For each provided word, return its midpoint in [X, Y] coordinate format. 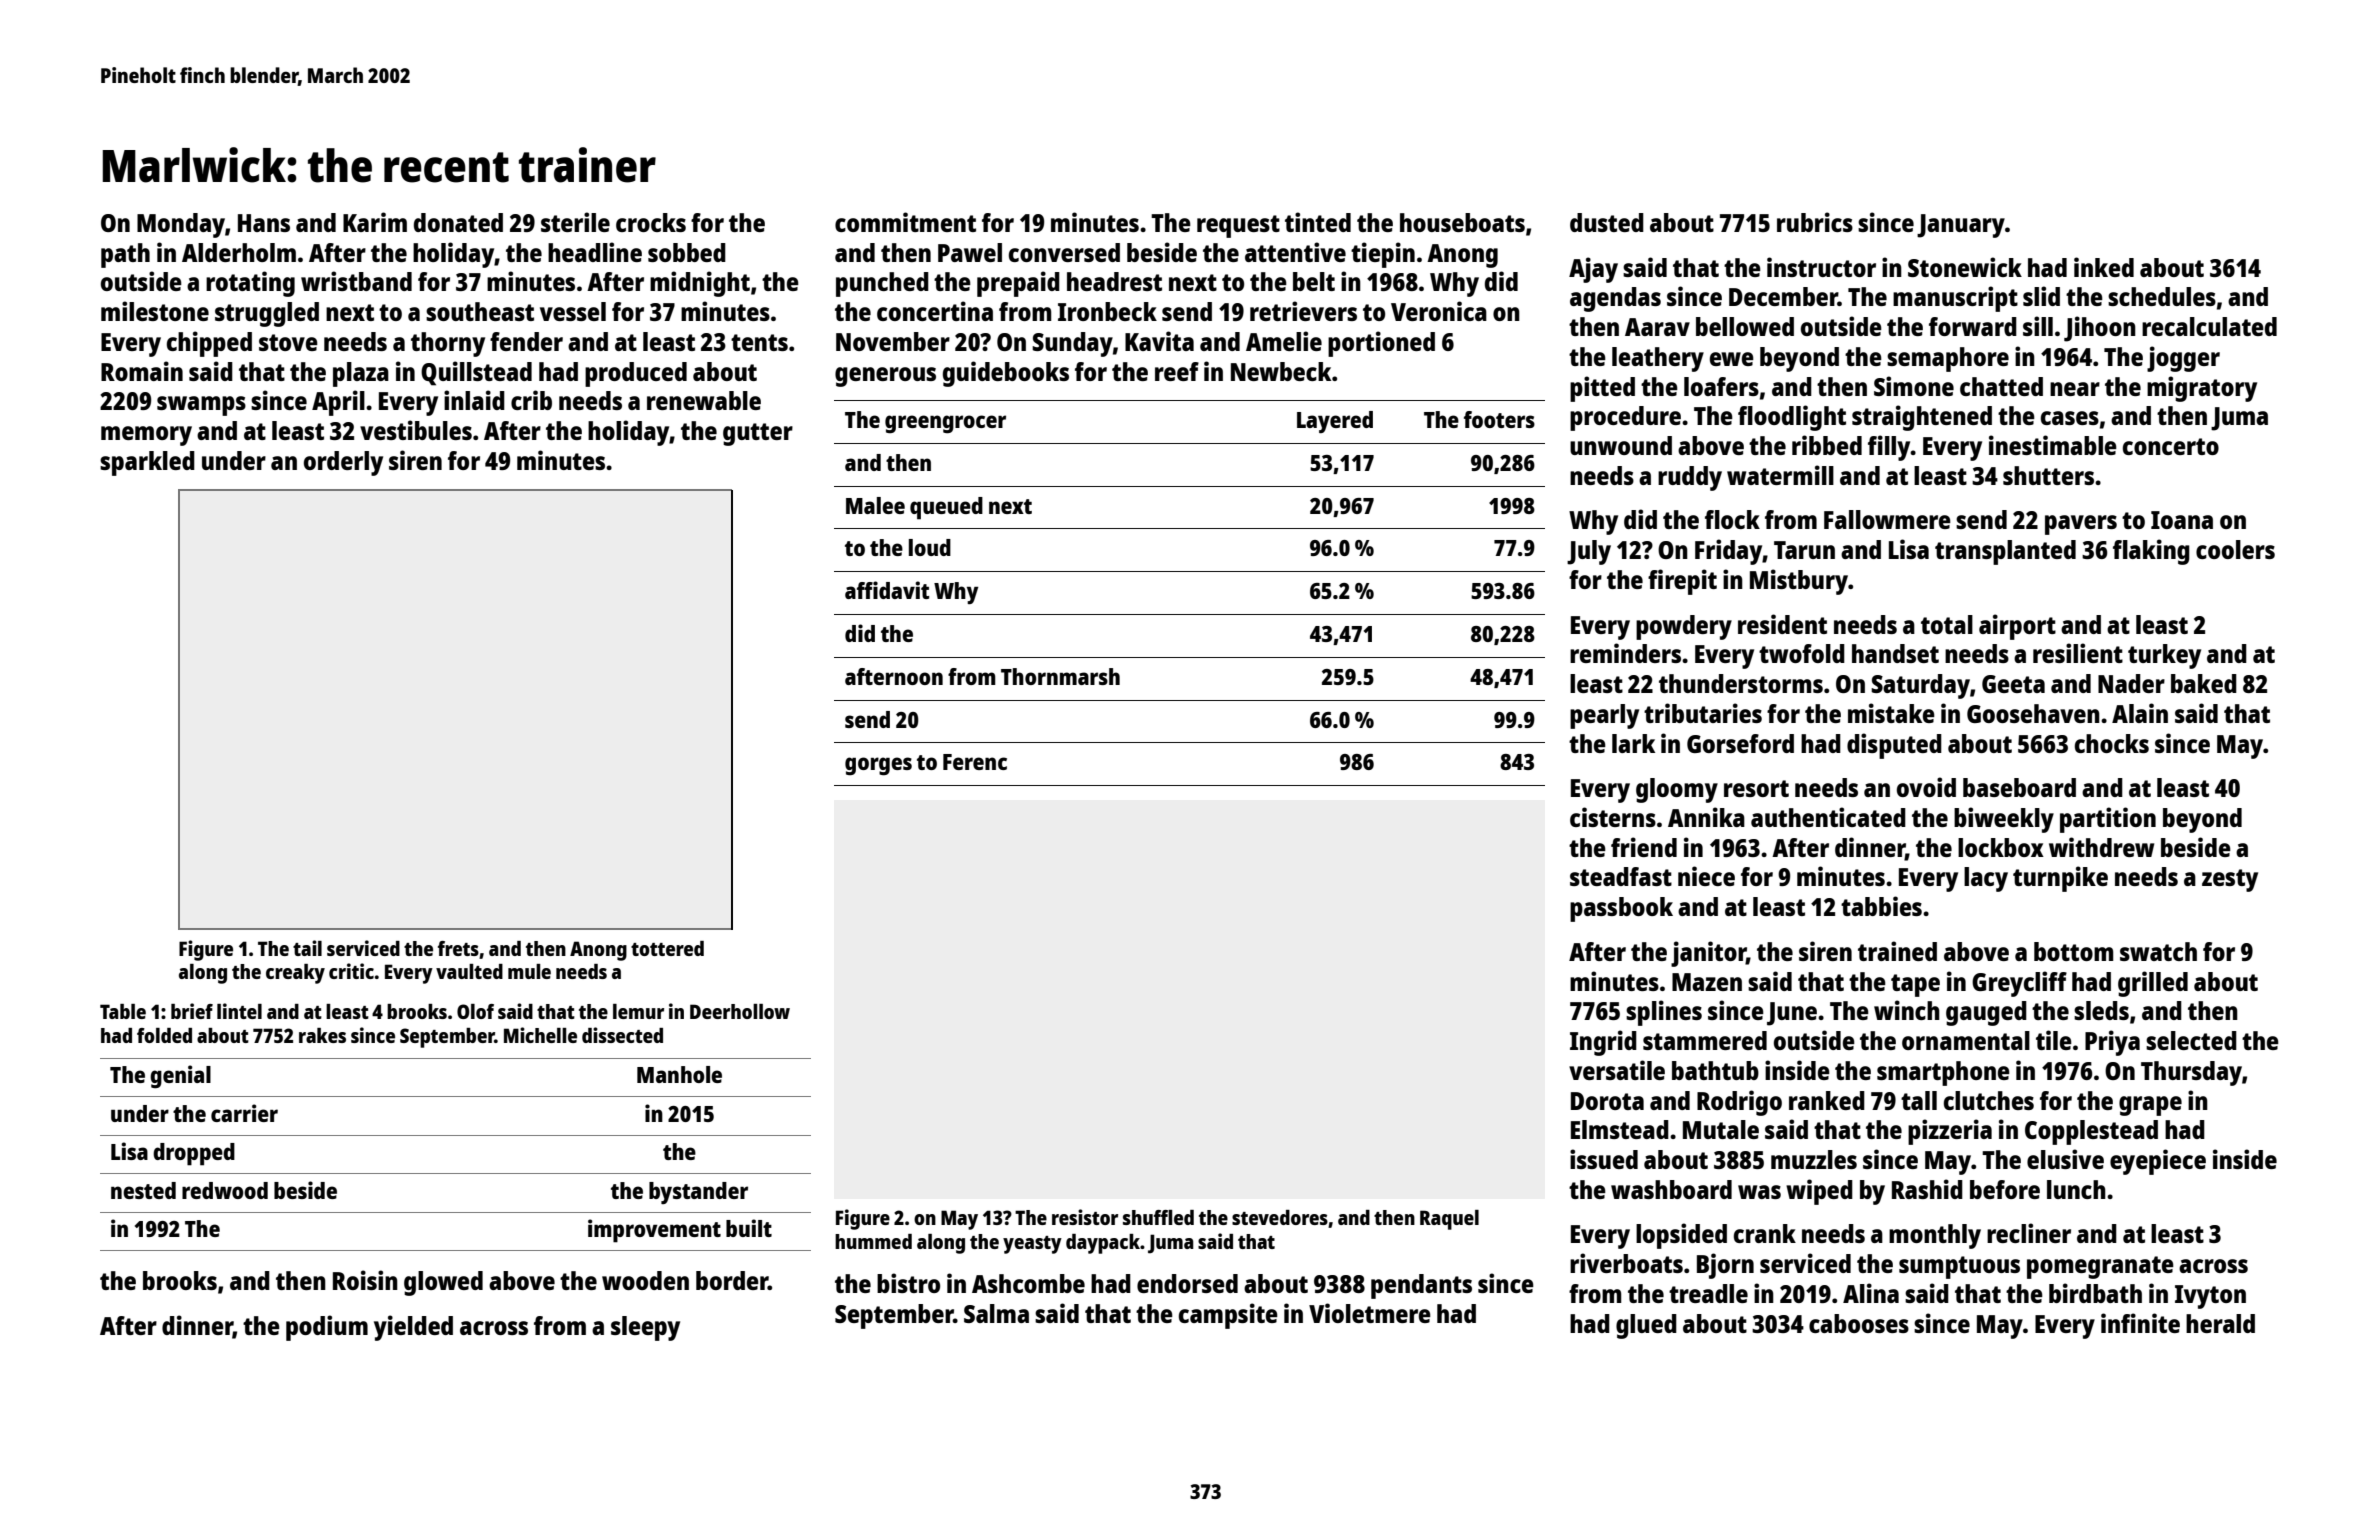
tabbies [1881, 906]
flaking [2151, 552]
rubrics [1815, 222]
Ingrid [1603, 1043]
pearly [1604, 716]
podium [327, 1328]
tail [307, 948]
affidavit [887, 590]
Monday [181, 225]
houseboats [1462, 222]
